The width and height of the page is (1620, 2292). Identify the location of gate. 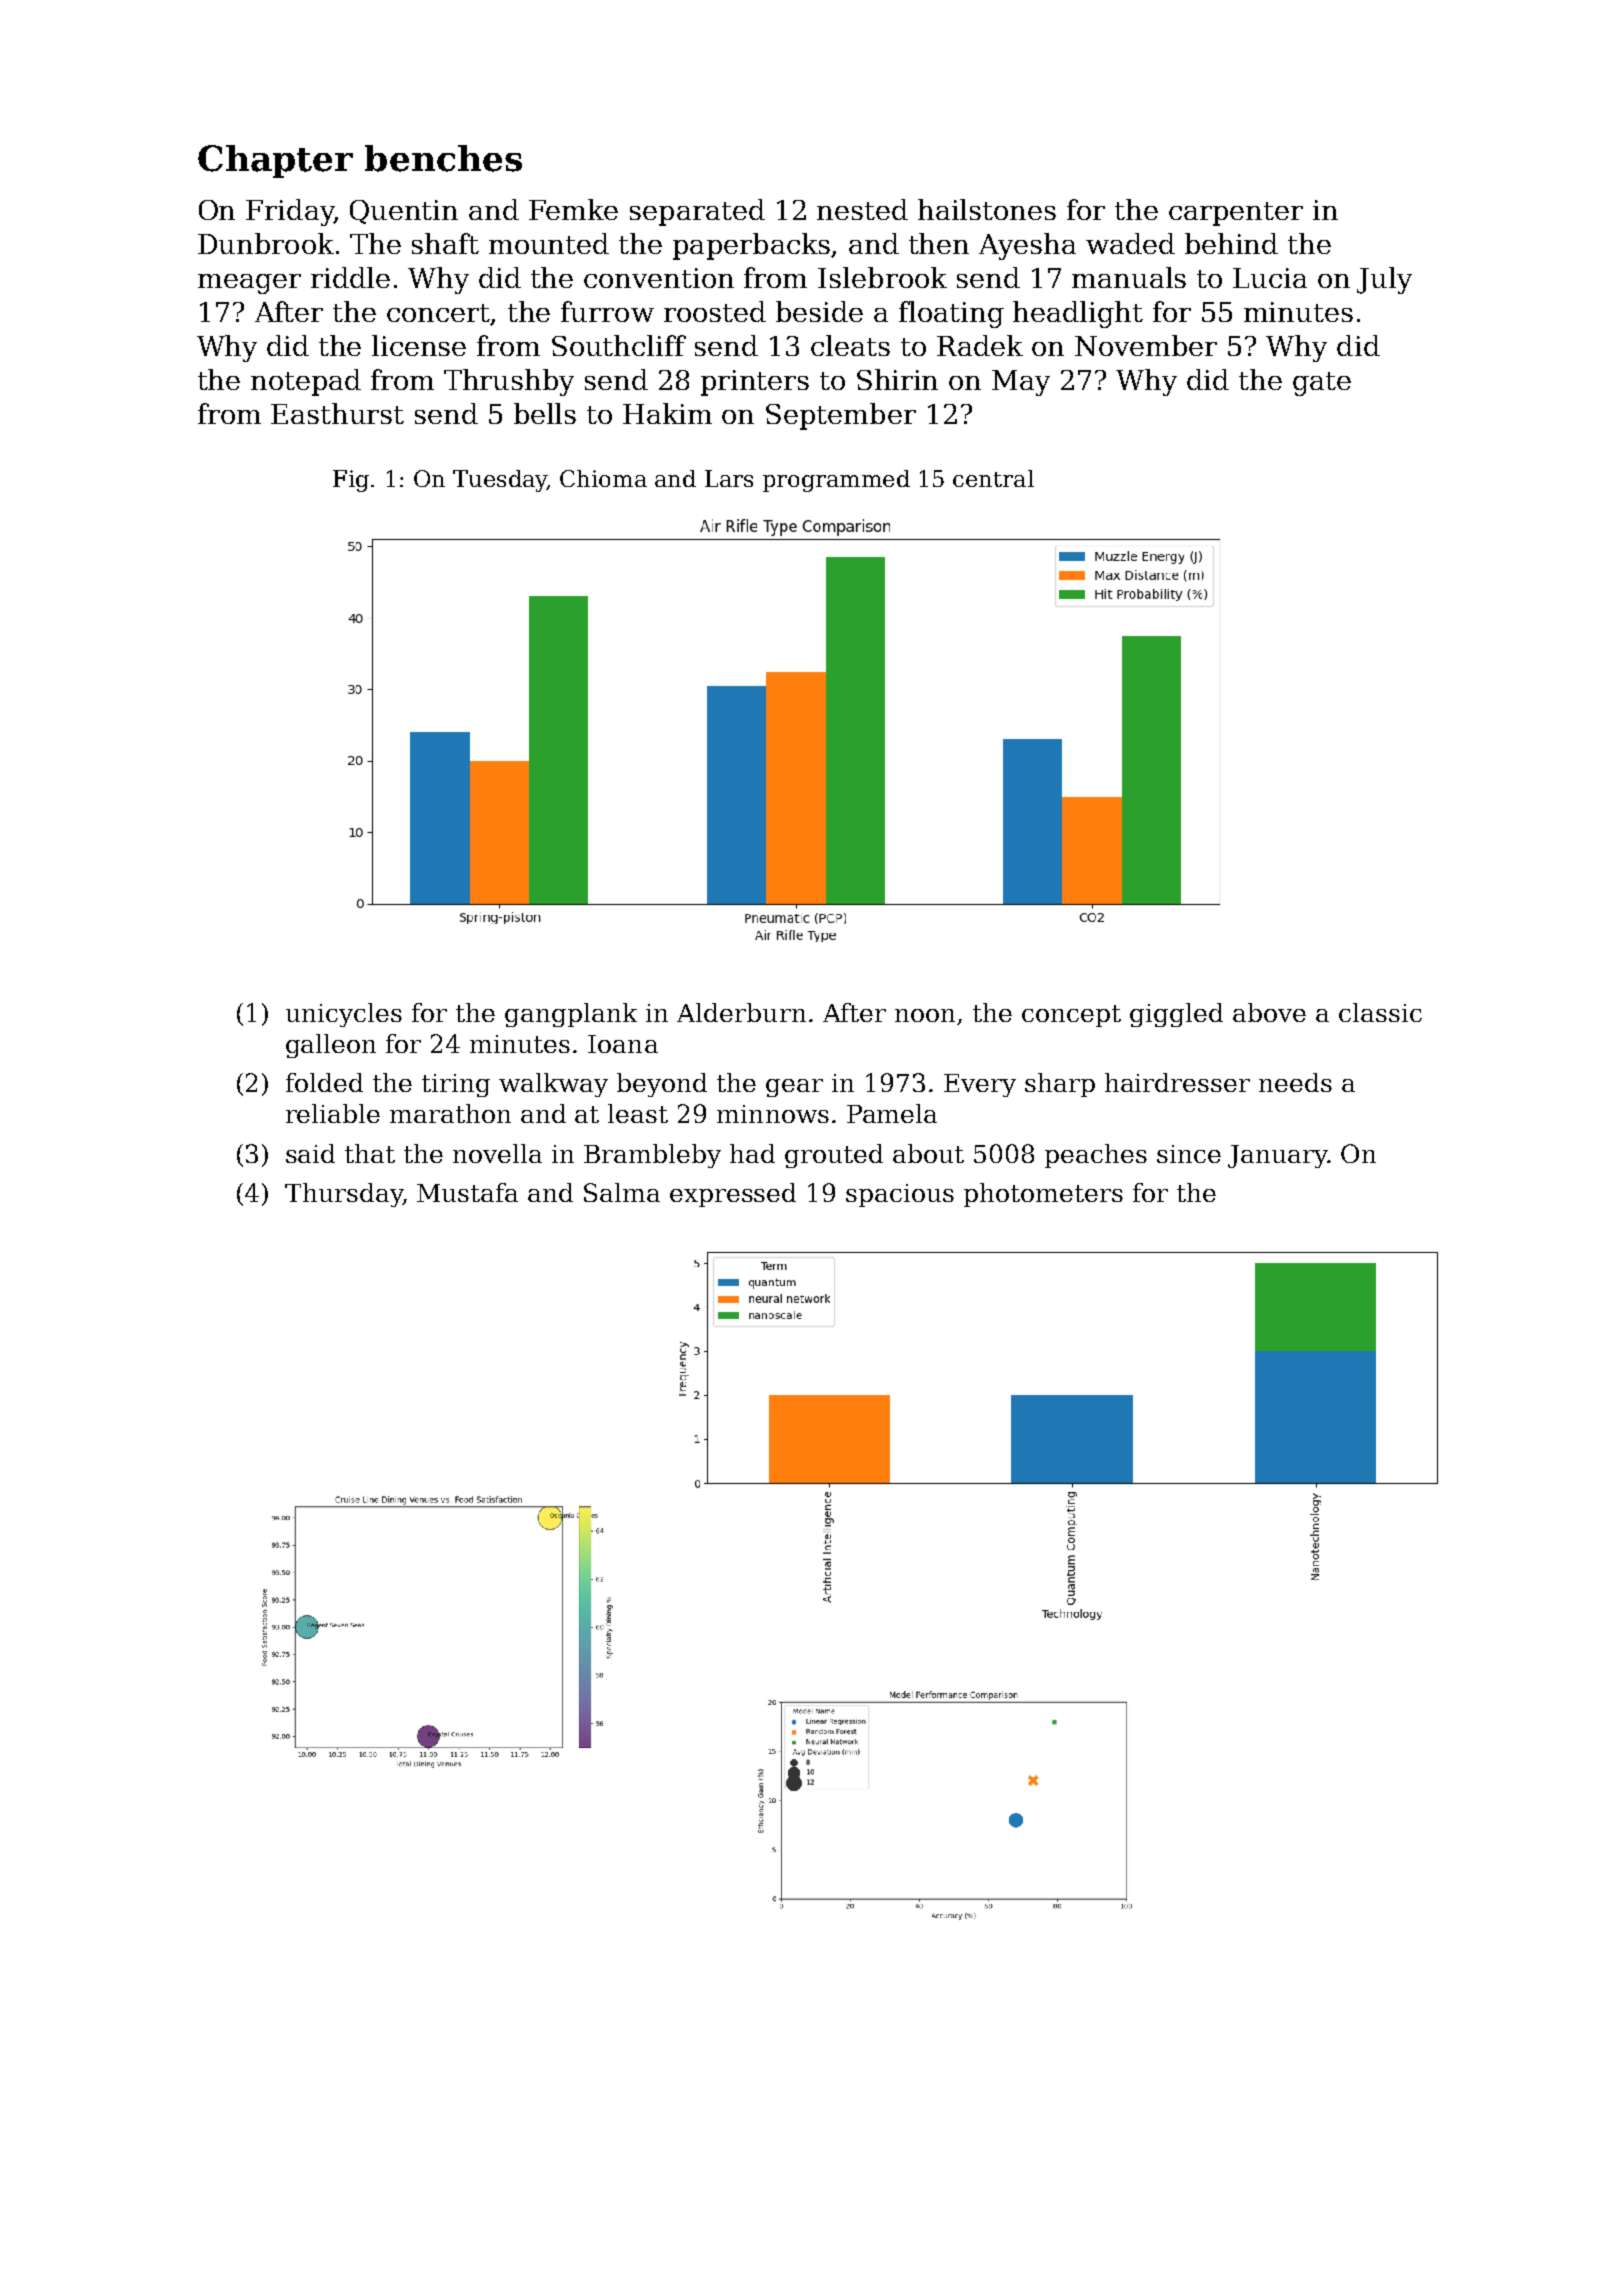
(1322, 384).
